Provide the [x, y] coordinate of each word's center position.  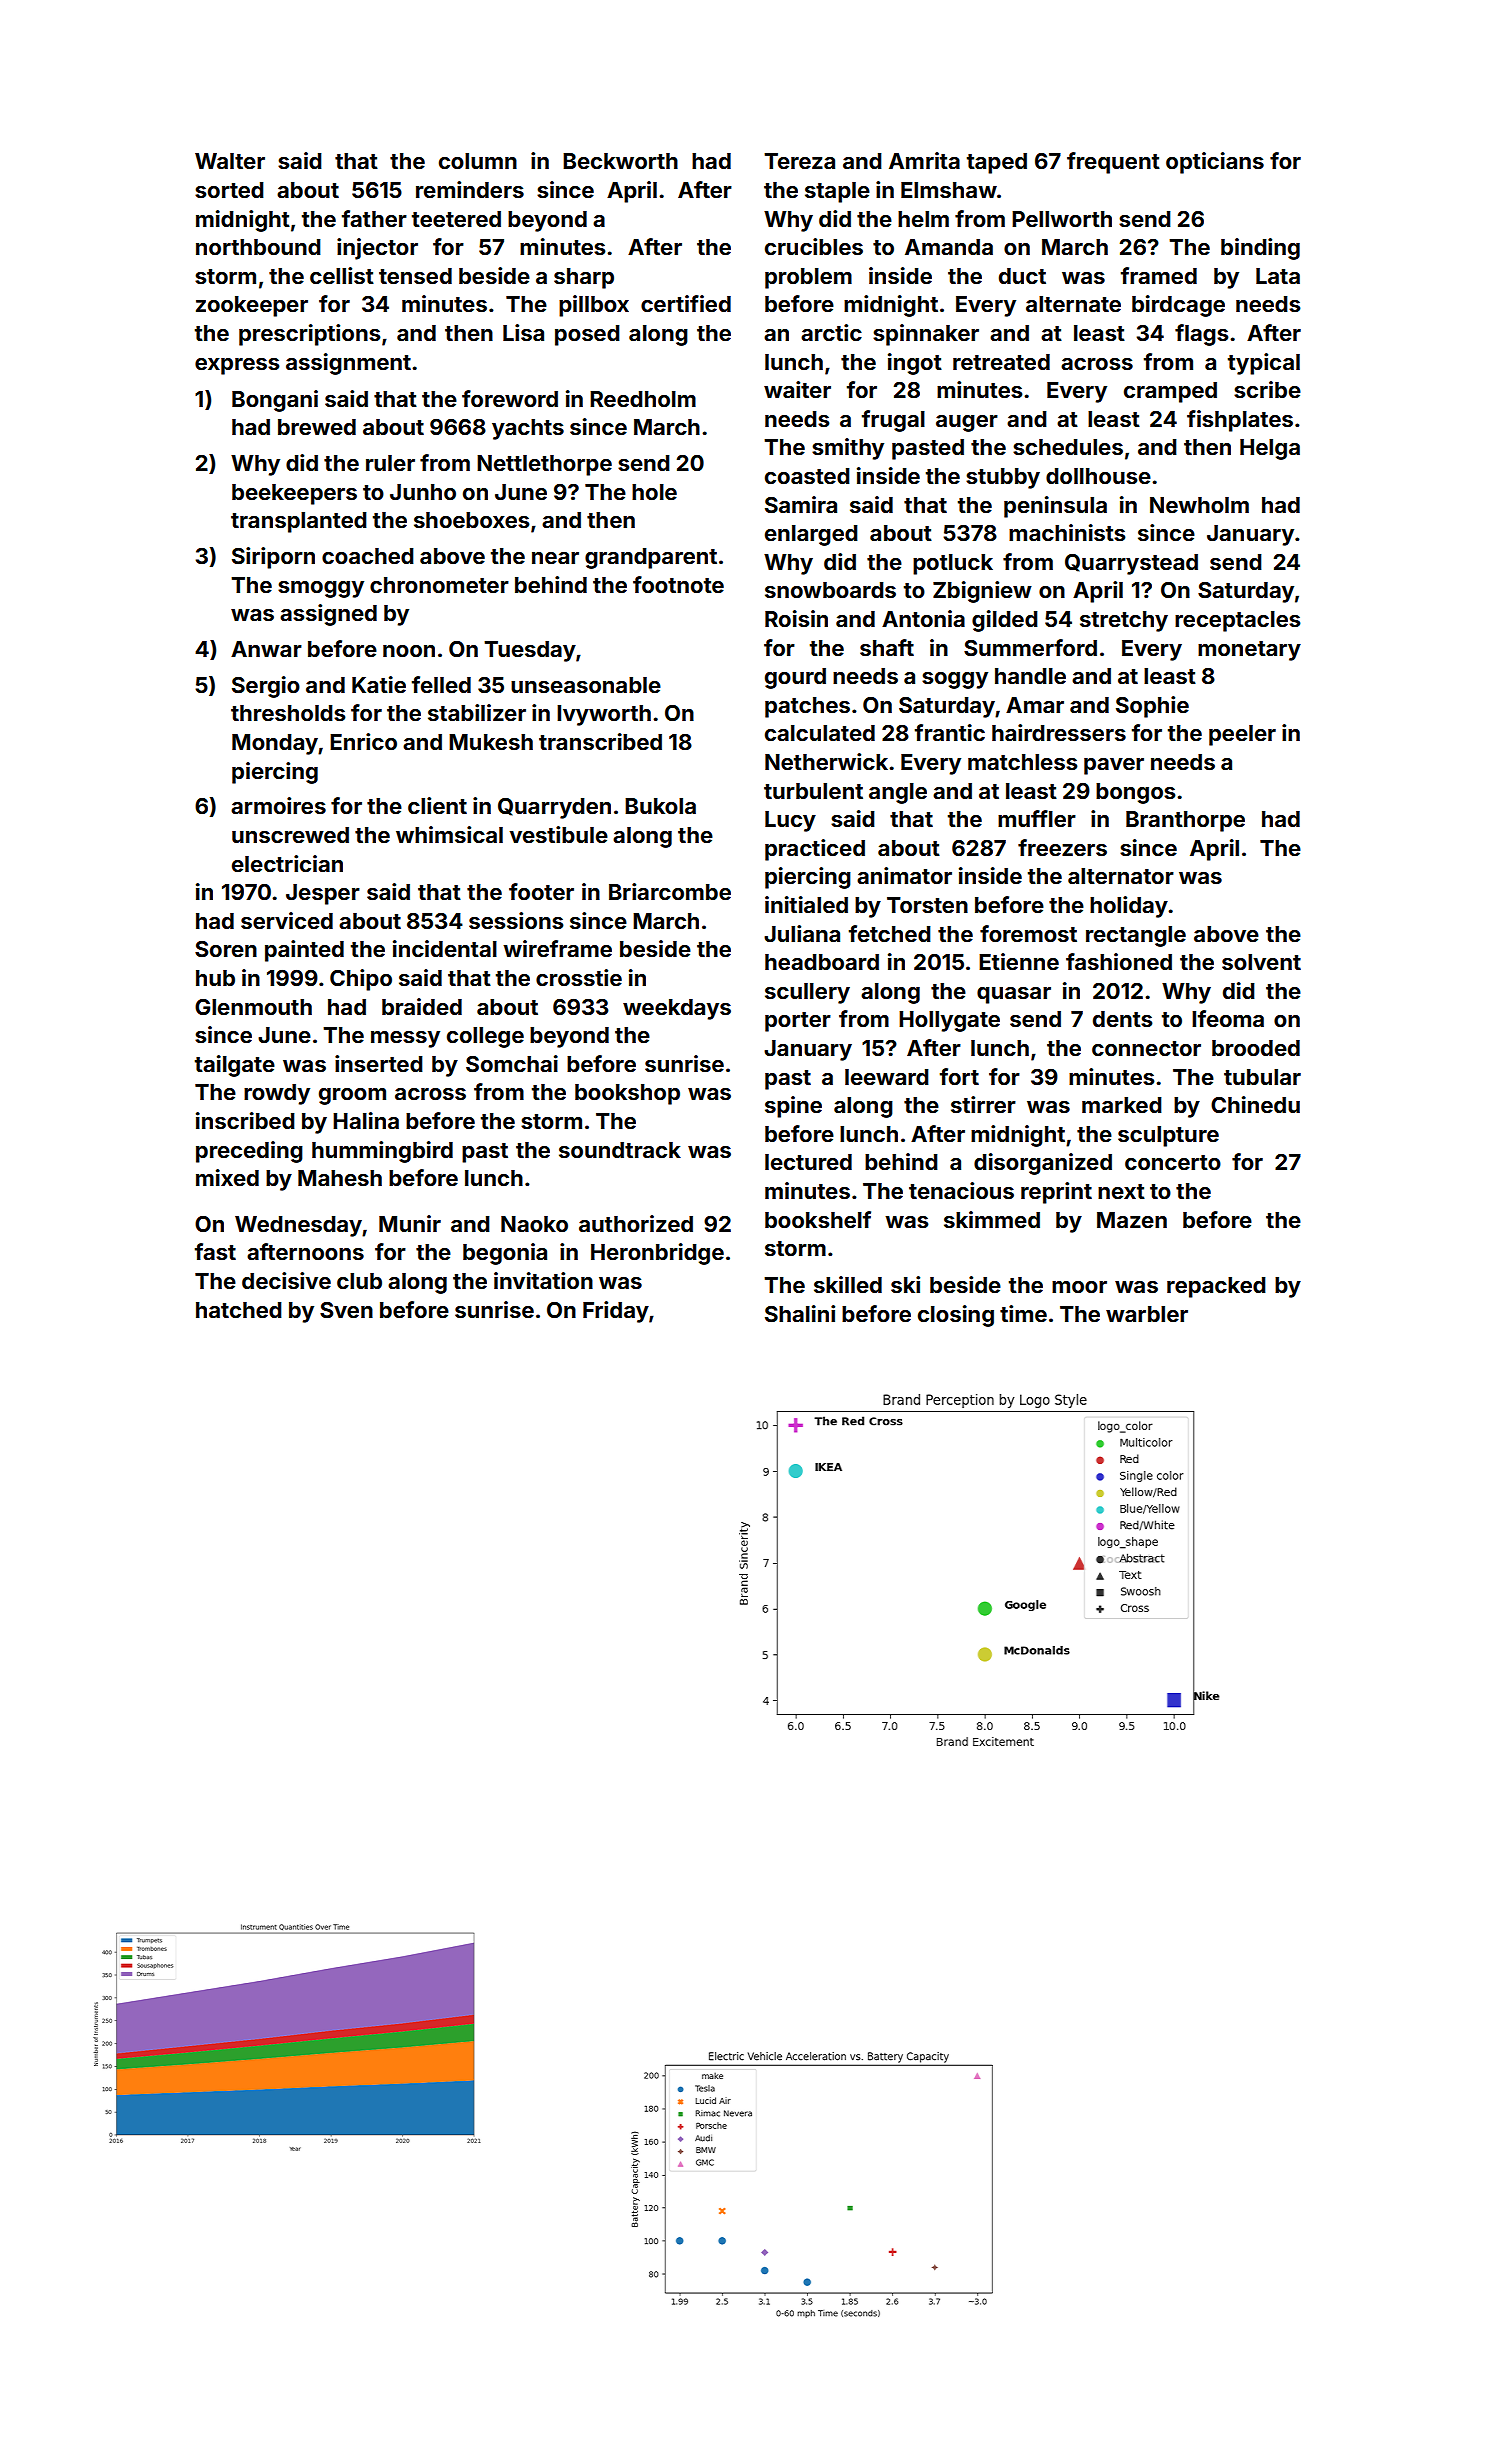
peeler [1242, 735]
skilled [848, 1284]
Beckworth [620, 161]
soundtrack [620, 1150]
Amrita [924, 160]
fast [215, 1251]
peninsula [1055, 507]
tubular [1262, 1077]
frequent [1113, 163]
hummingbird [382, 1152]
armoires [278, 805]
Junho [423, 492]
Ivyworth [604, 715]
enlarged [811, 535]
